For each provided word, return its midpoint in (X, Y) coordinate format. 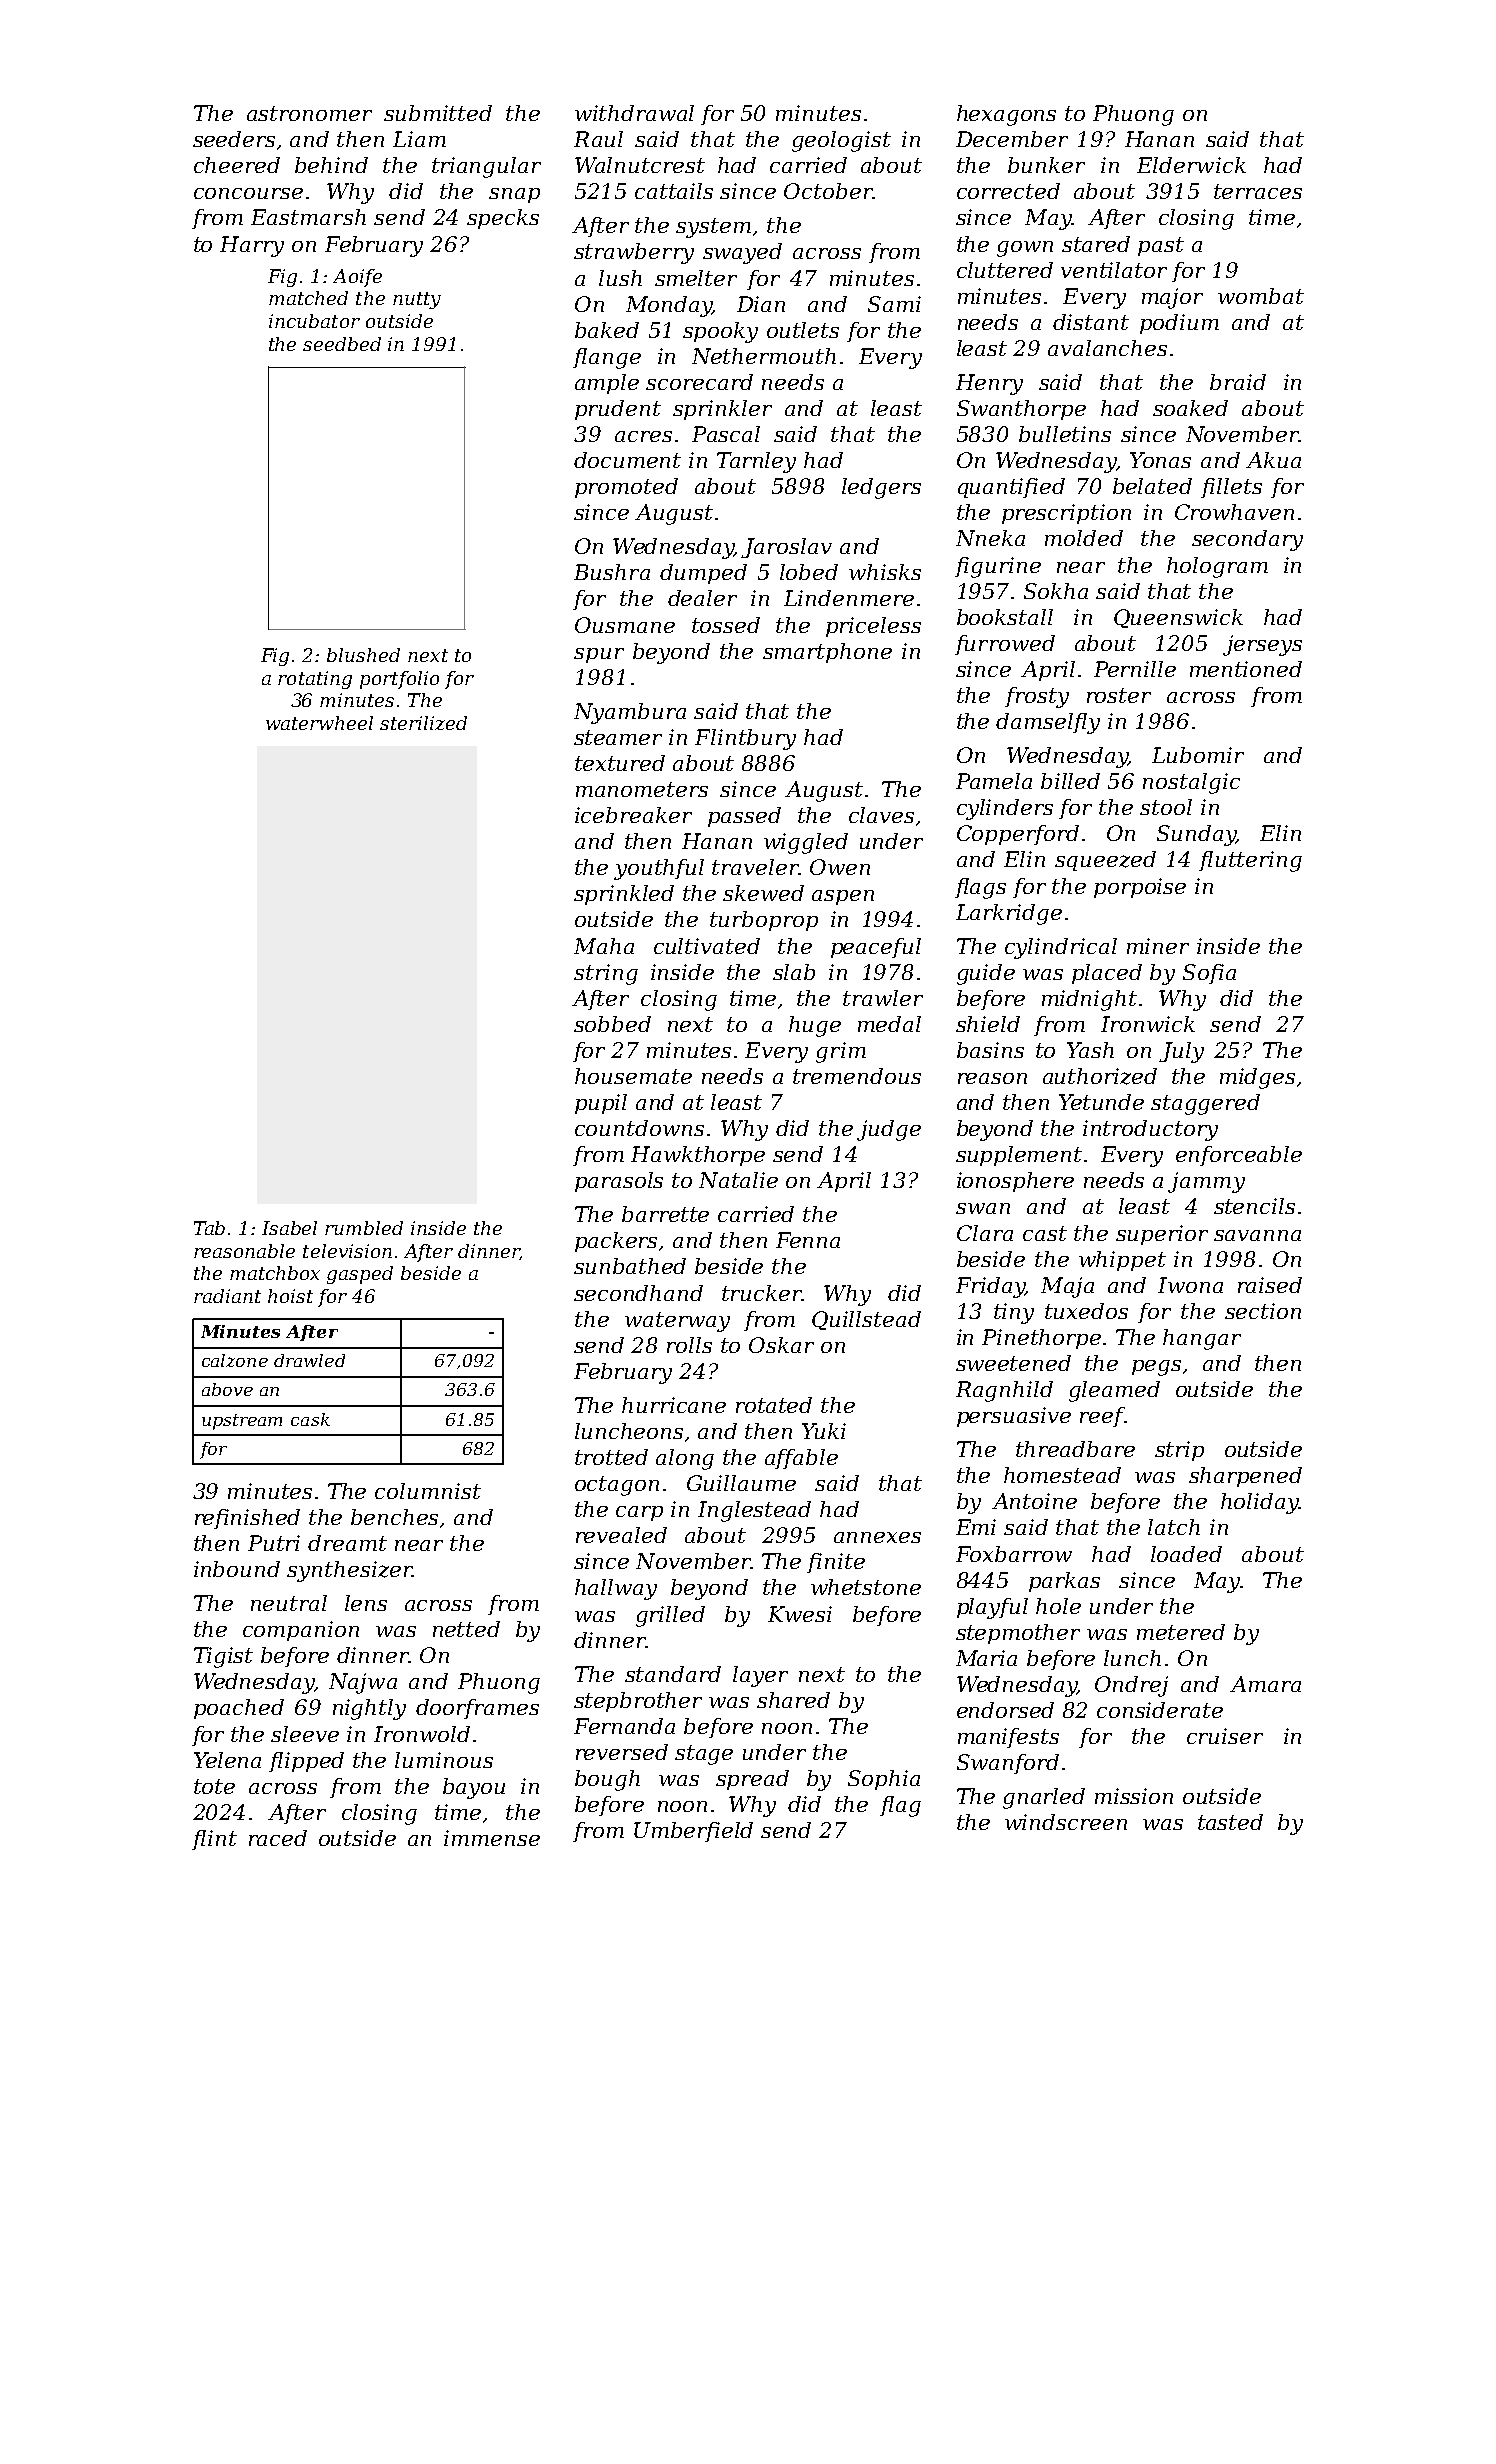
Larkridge (1009, 914)
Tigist (223, 1657)
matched (308, 298)
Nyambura (630, 713)
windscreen (1066, 1822)
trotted (611, 1457)
